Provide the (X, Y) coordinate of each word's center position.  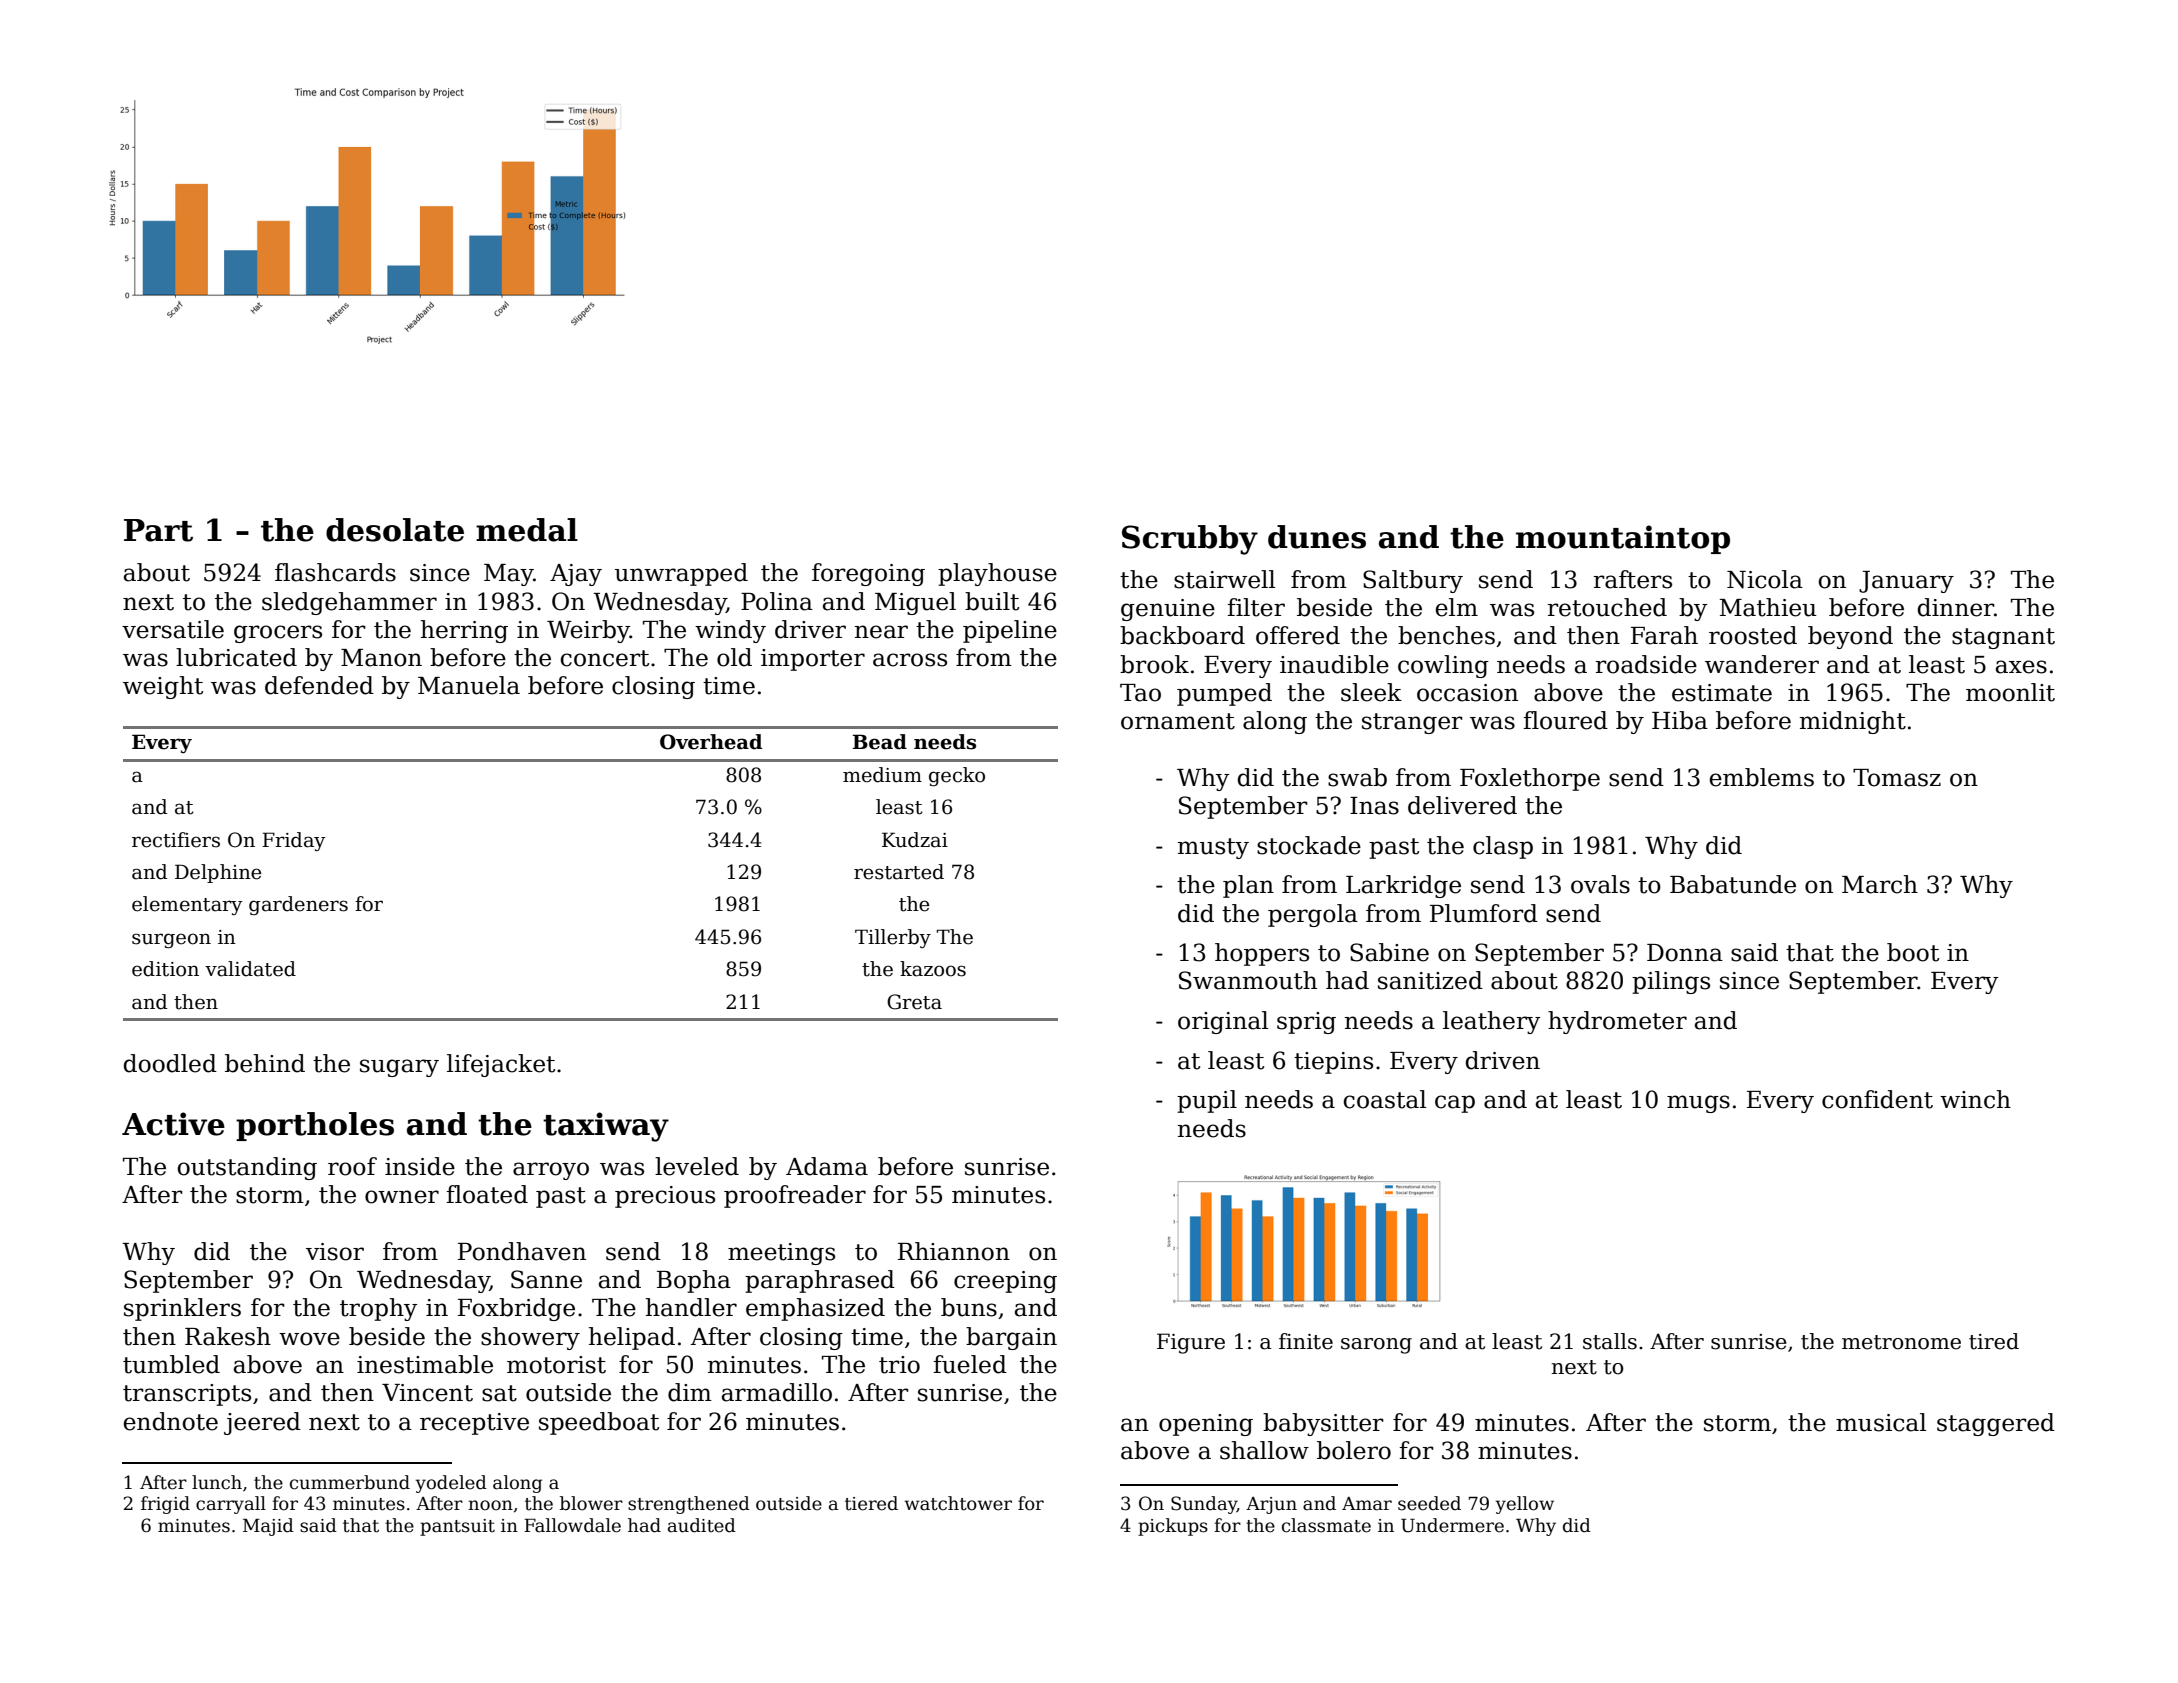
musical (1881, 1422)
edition (165, 969)
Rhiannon (954, 1251)
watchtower (958, 1503)
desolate (395, 530)
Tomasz (1897, 778)
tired (1994, 1341)
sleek (1371, 692)
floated (487, 1194)
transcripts (187, 1395)
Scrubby (1190, 540)
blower (591, 1503)
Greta (914, 1002)
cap (1455, 1104)
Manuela (469, 685)
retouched (1607, 607)
